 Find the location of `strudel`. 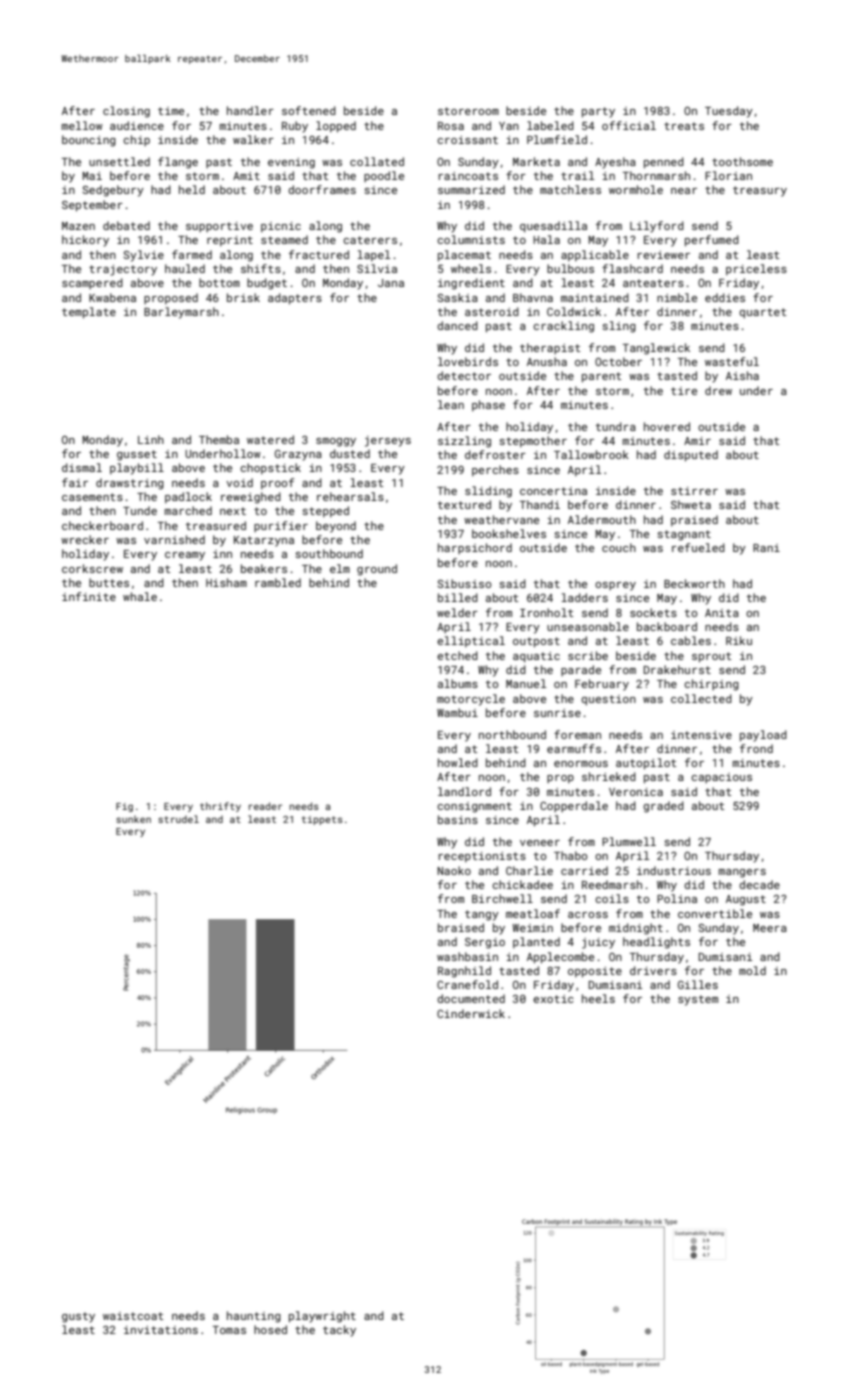

strudel is located at coordinates (178, 819).
